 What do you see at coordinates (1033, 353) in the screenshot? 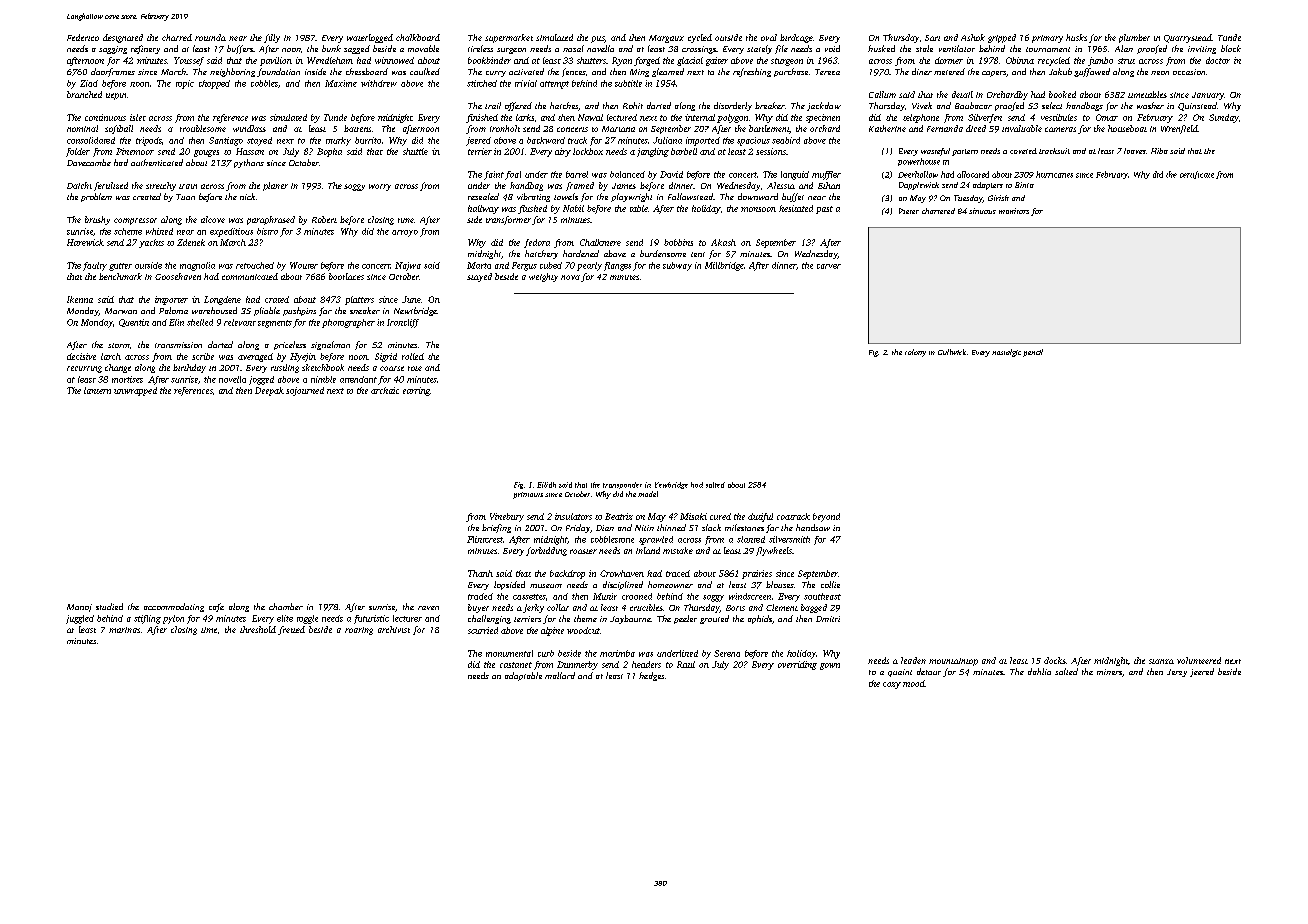
I see `pencil` at bounding box center [1033, 353].
